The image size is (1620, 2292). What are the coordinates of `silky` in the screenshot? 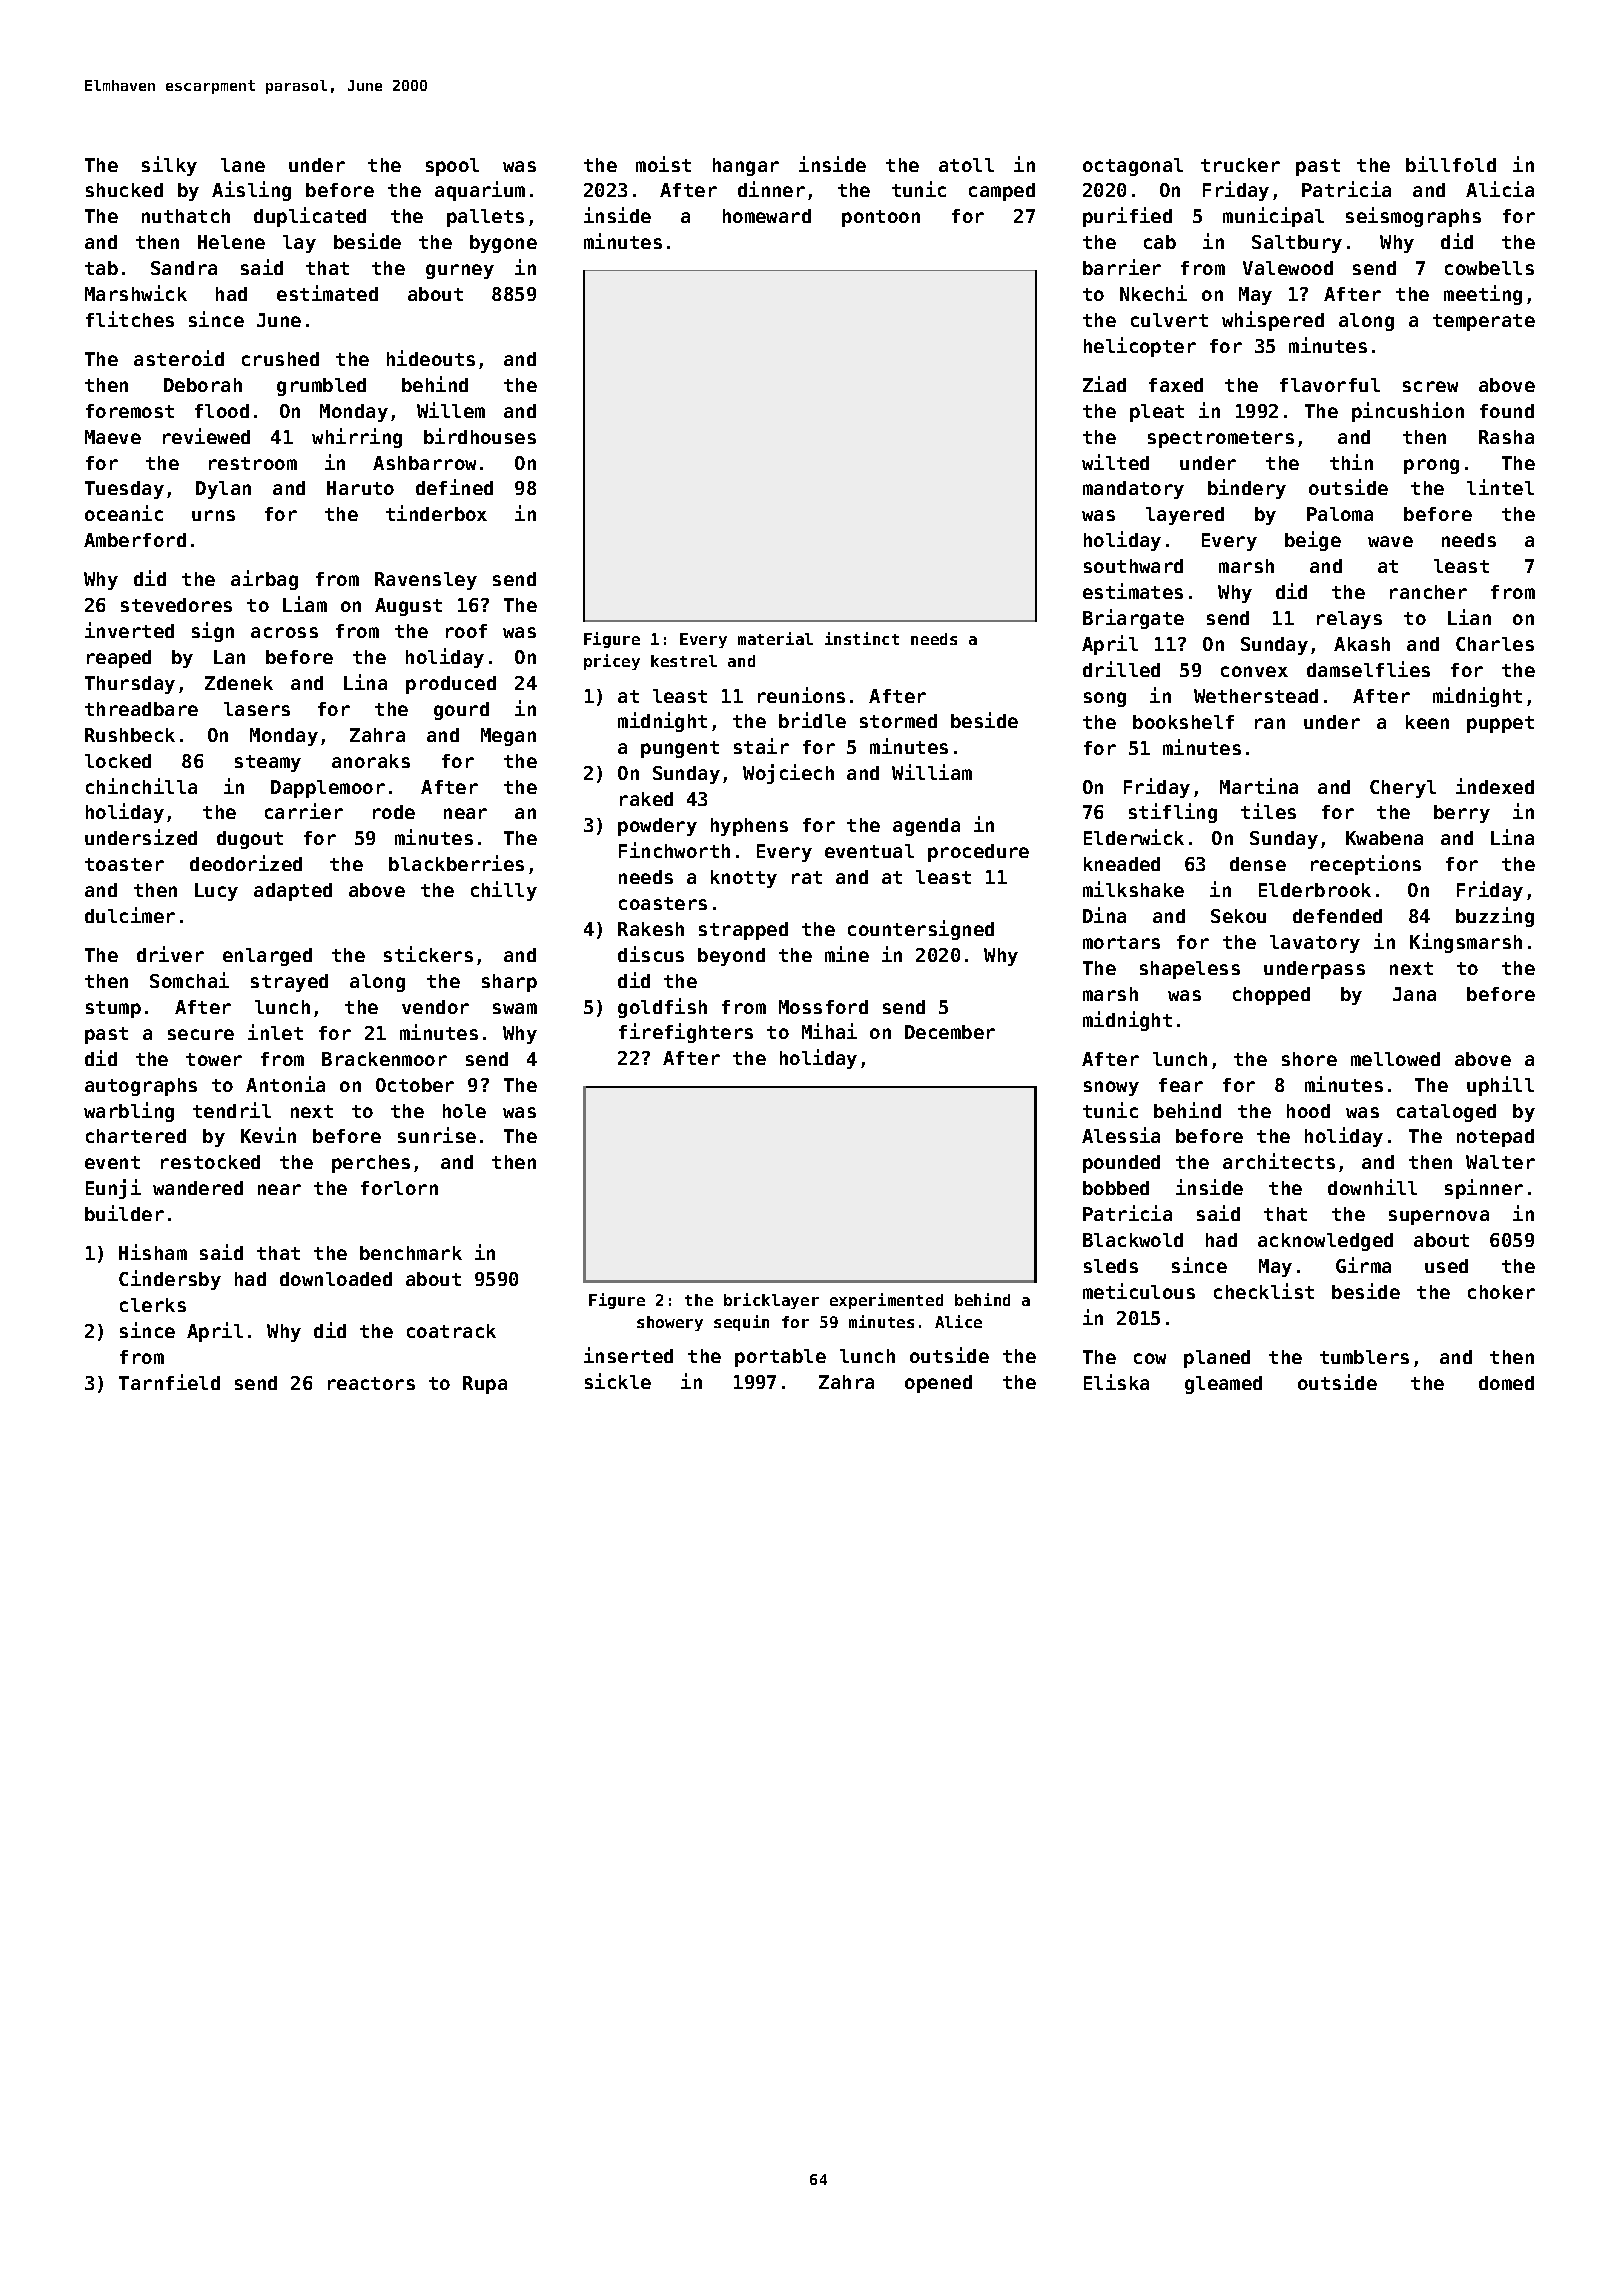 It's located at (169, 166).
